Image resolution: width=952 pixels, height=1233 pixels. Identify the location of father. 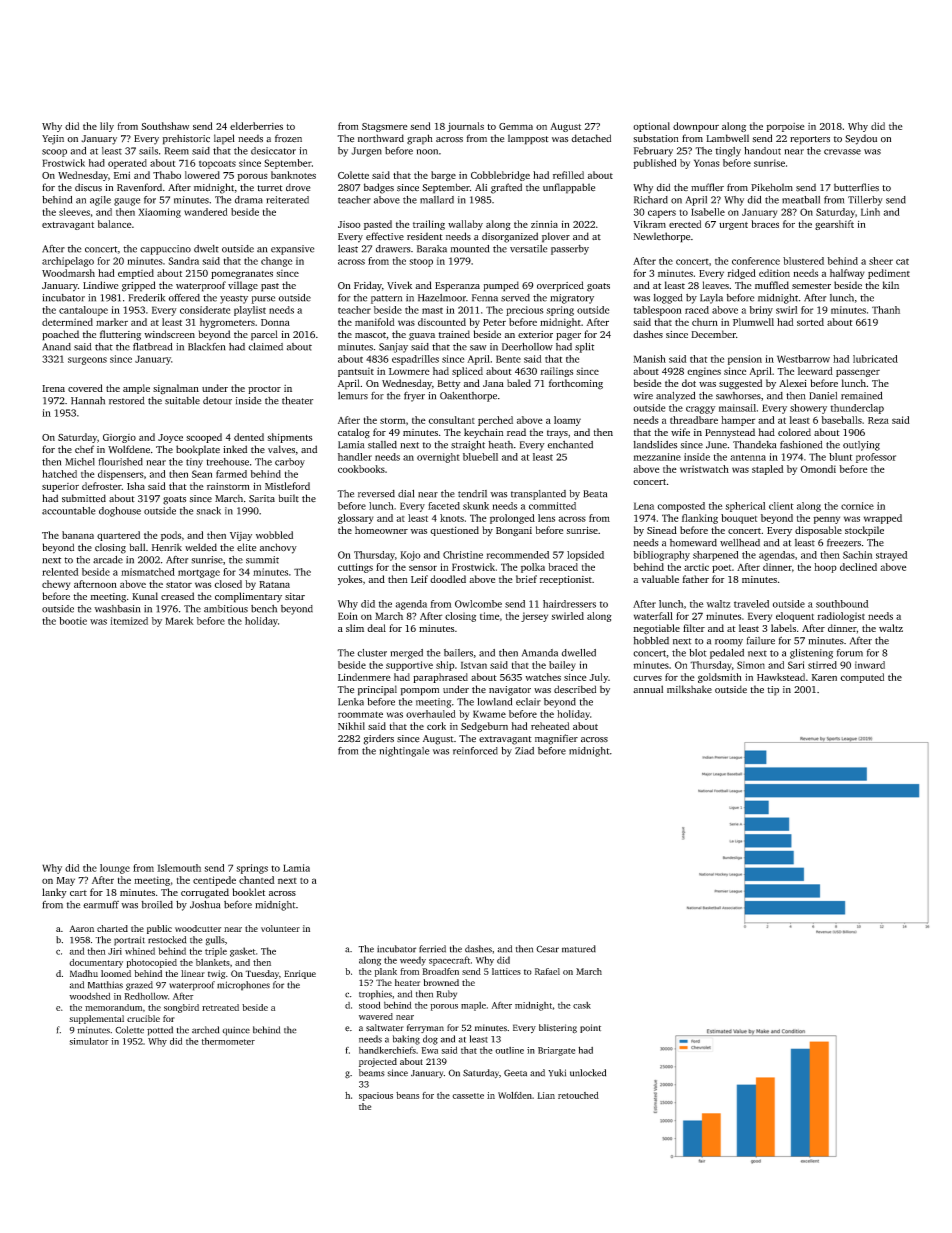
(695, 579).
